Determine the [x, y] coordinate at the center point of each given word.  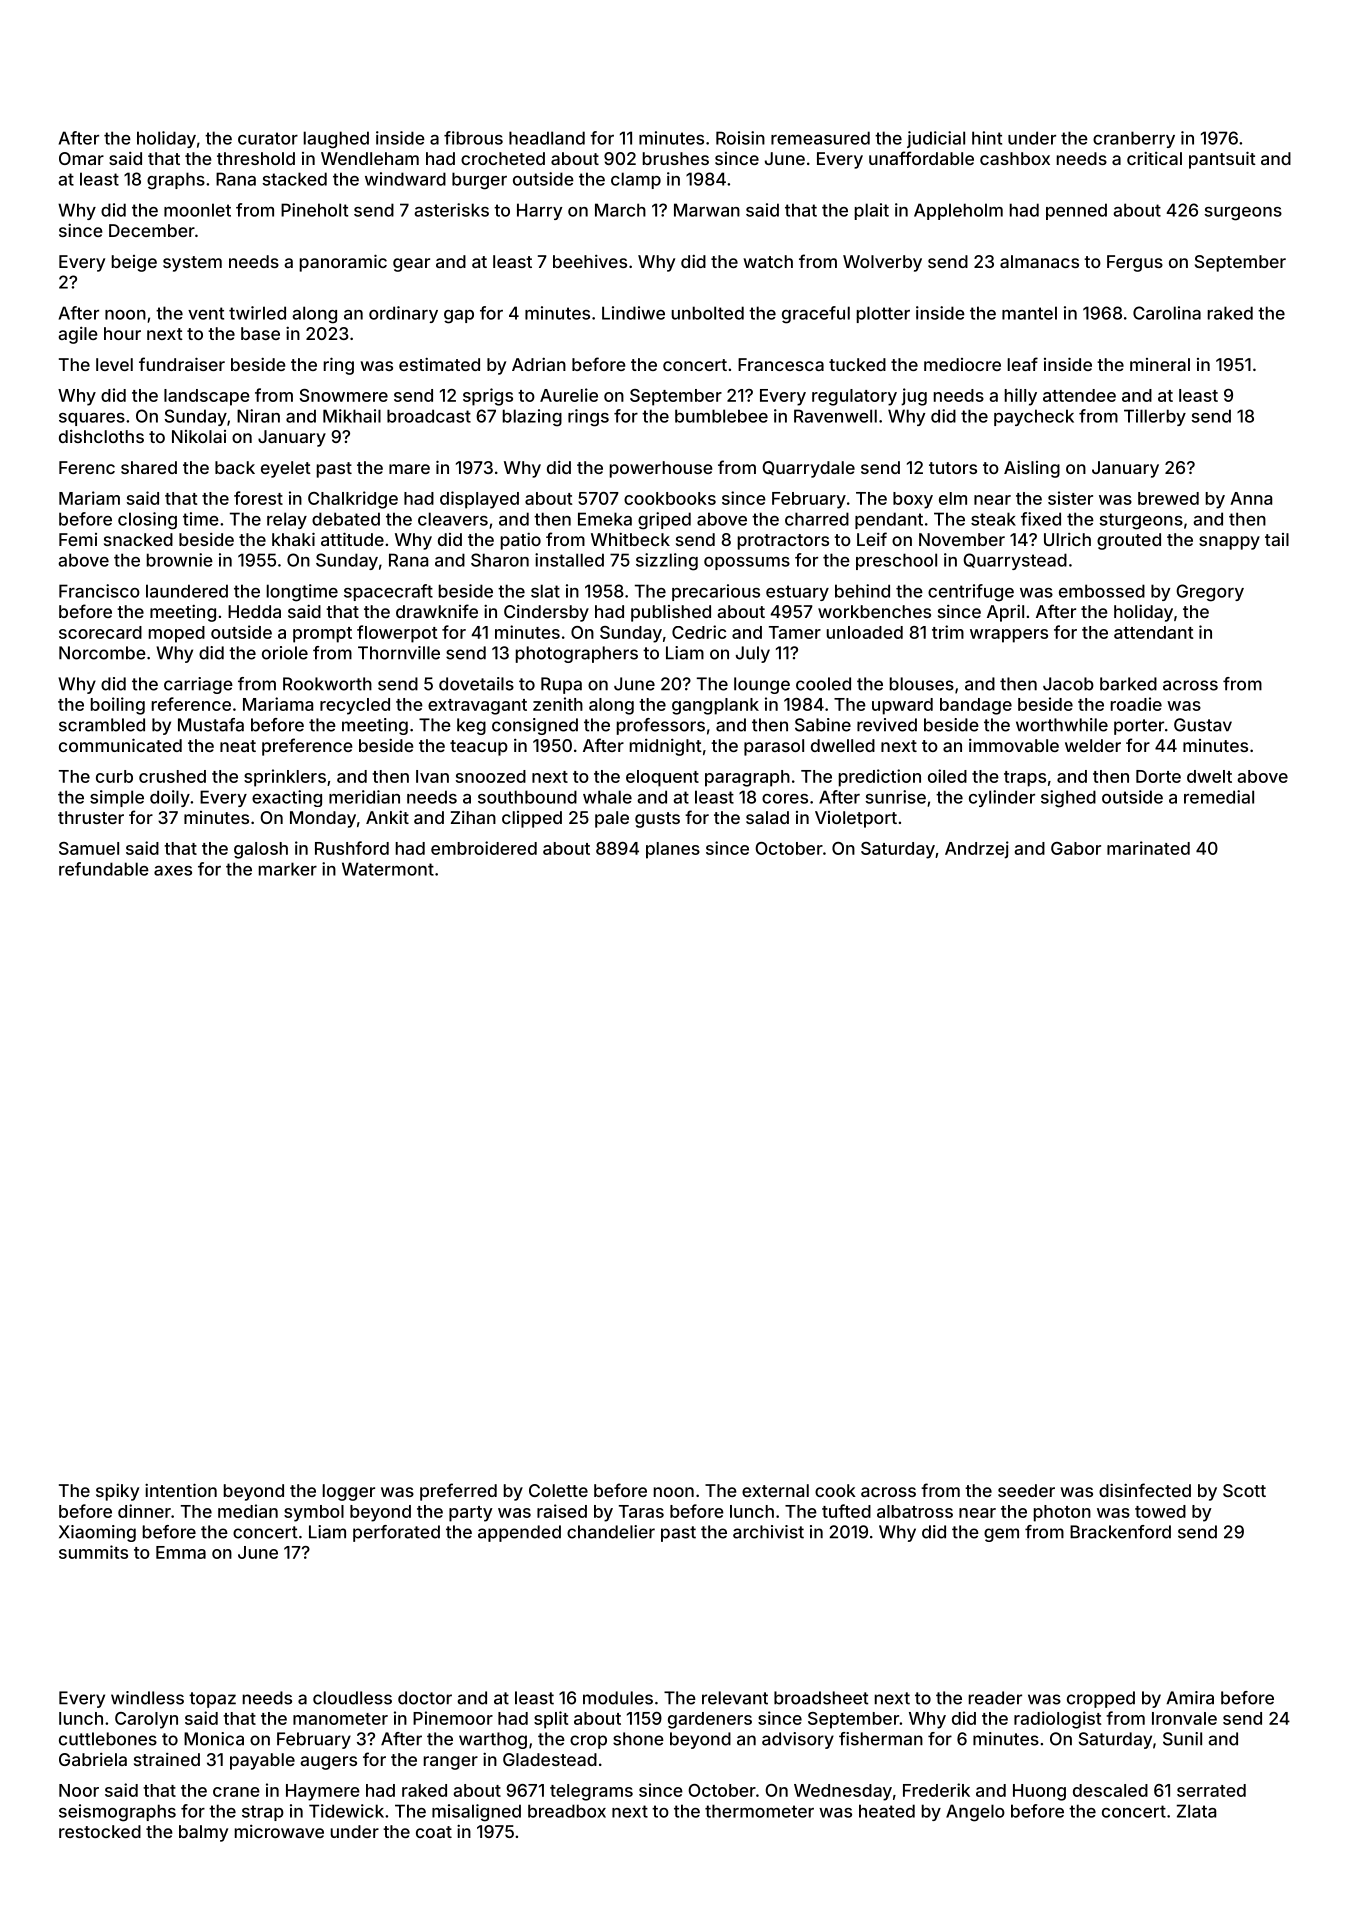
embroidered [484, 848]
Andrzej [977, 850]
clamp [636, 180]
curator [268, 138]
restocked [100, 1831]
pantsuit [1222, 160]
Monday [323, 819]
